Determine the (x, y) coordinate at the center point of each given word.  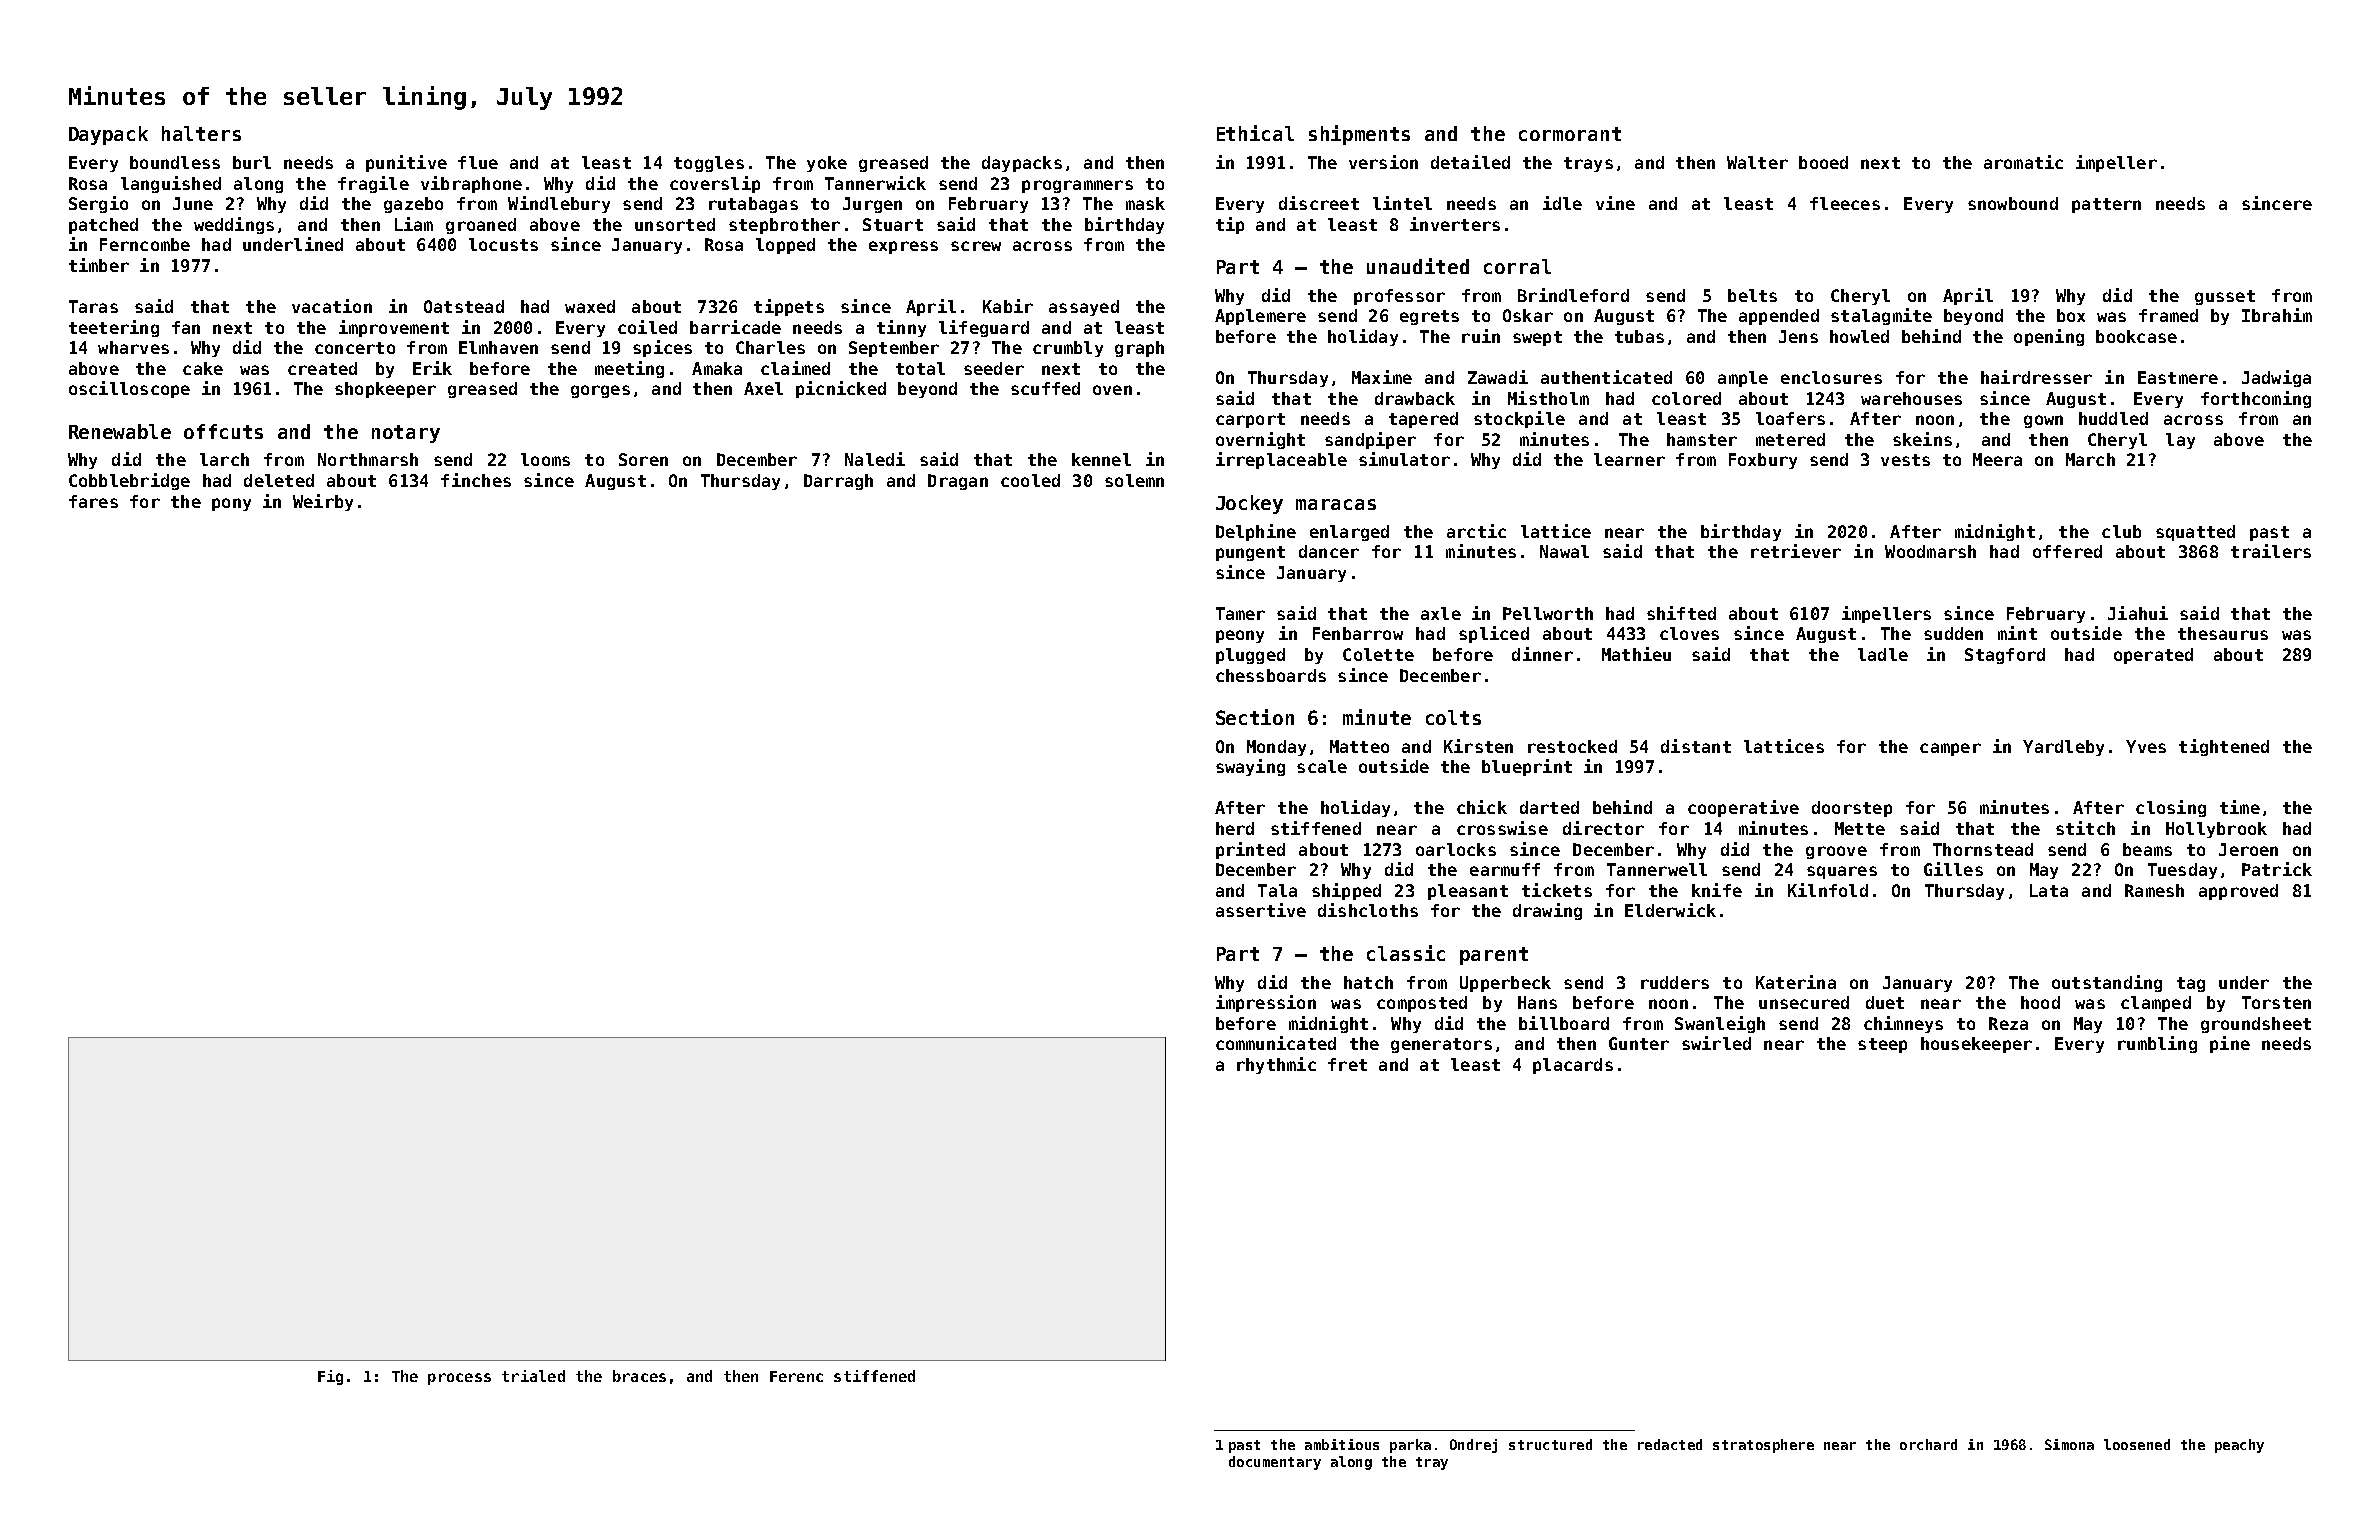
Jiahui (2138, 613)
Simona (2069, 1444)
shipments (1359, 135)
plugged (1250, 656)
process (459, 1379)
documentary (1275, 1463)
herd (1235, 828)
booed (1823, 162)
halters (201, 133)
